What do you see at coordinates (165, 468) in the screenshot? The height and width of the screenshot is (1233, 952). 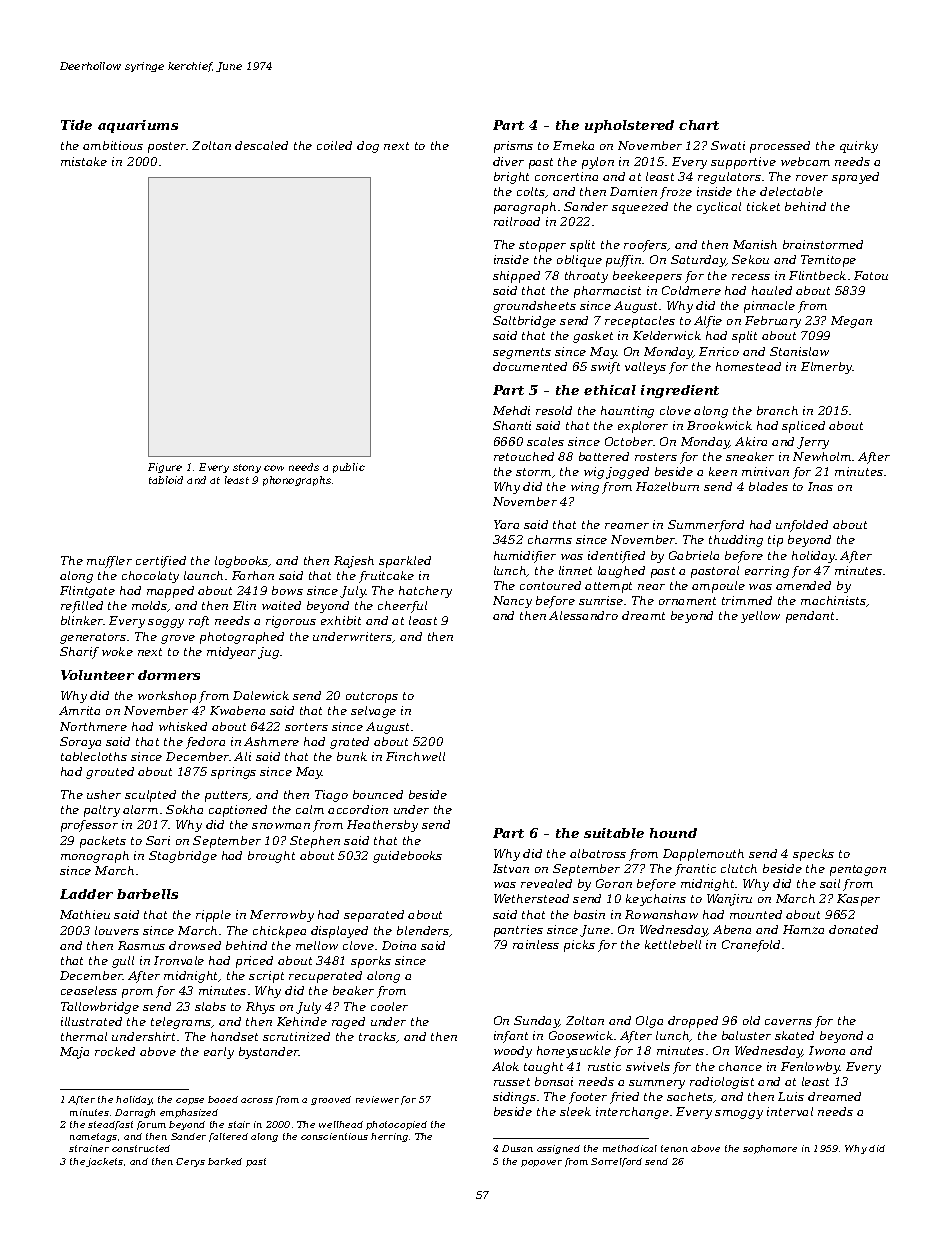 I see `Figure` at bounding box center [165, 468].
